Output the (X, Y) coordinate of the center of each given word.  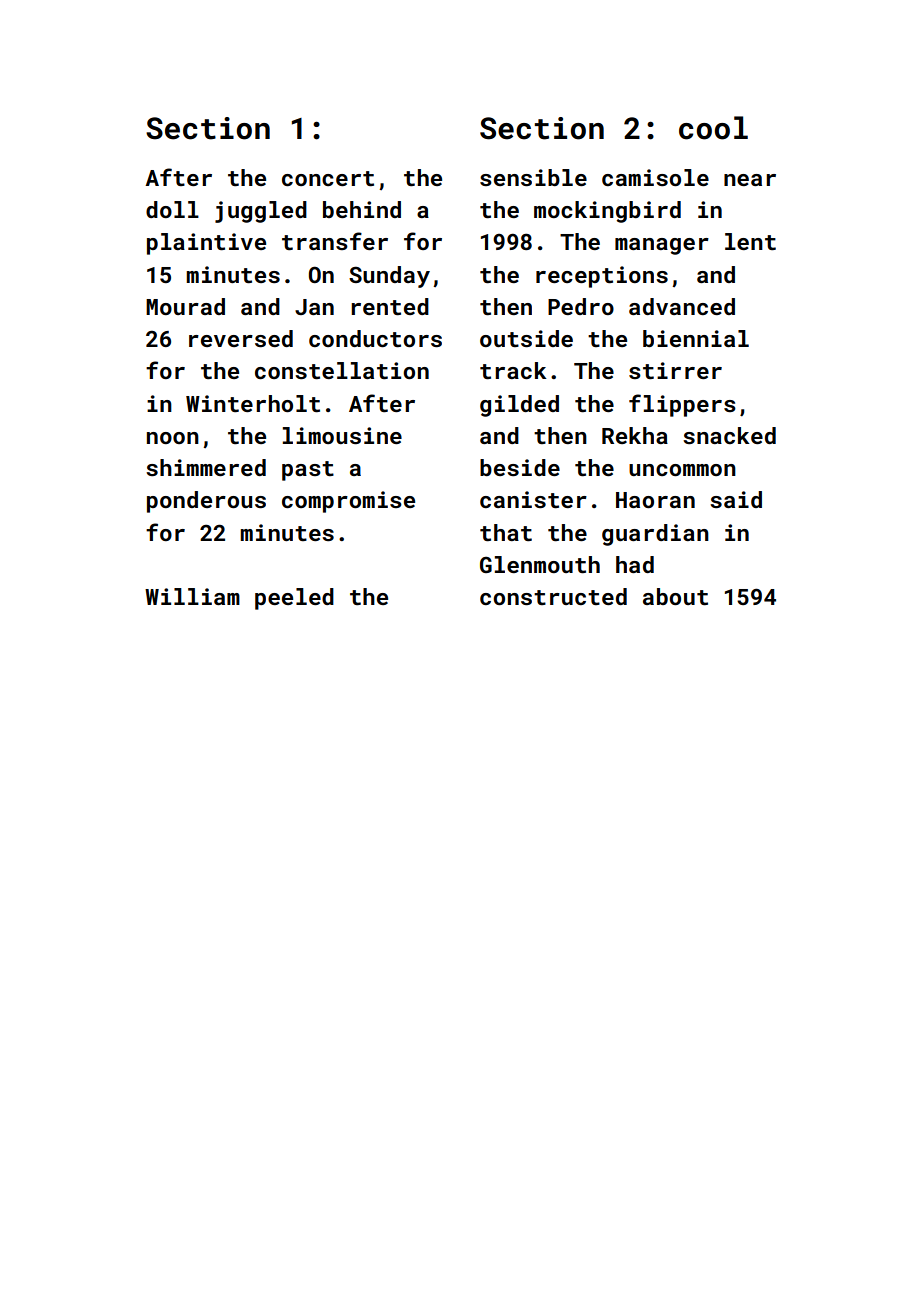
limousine (342, 435)
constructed (553, 596)
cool (713, 128)
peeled (294, 599)
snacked (729, 435)
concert (328, 178)
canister (533, 499)
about (675, 596)
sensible (533, 177)
